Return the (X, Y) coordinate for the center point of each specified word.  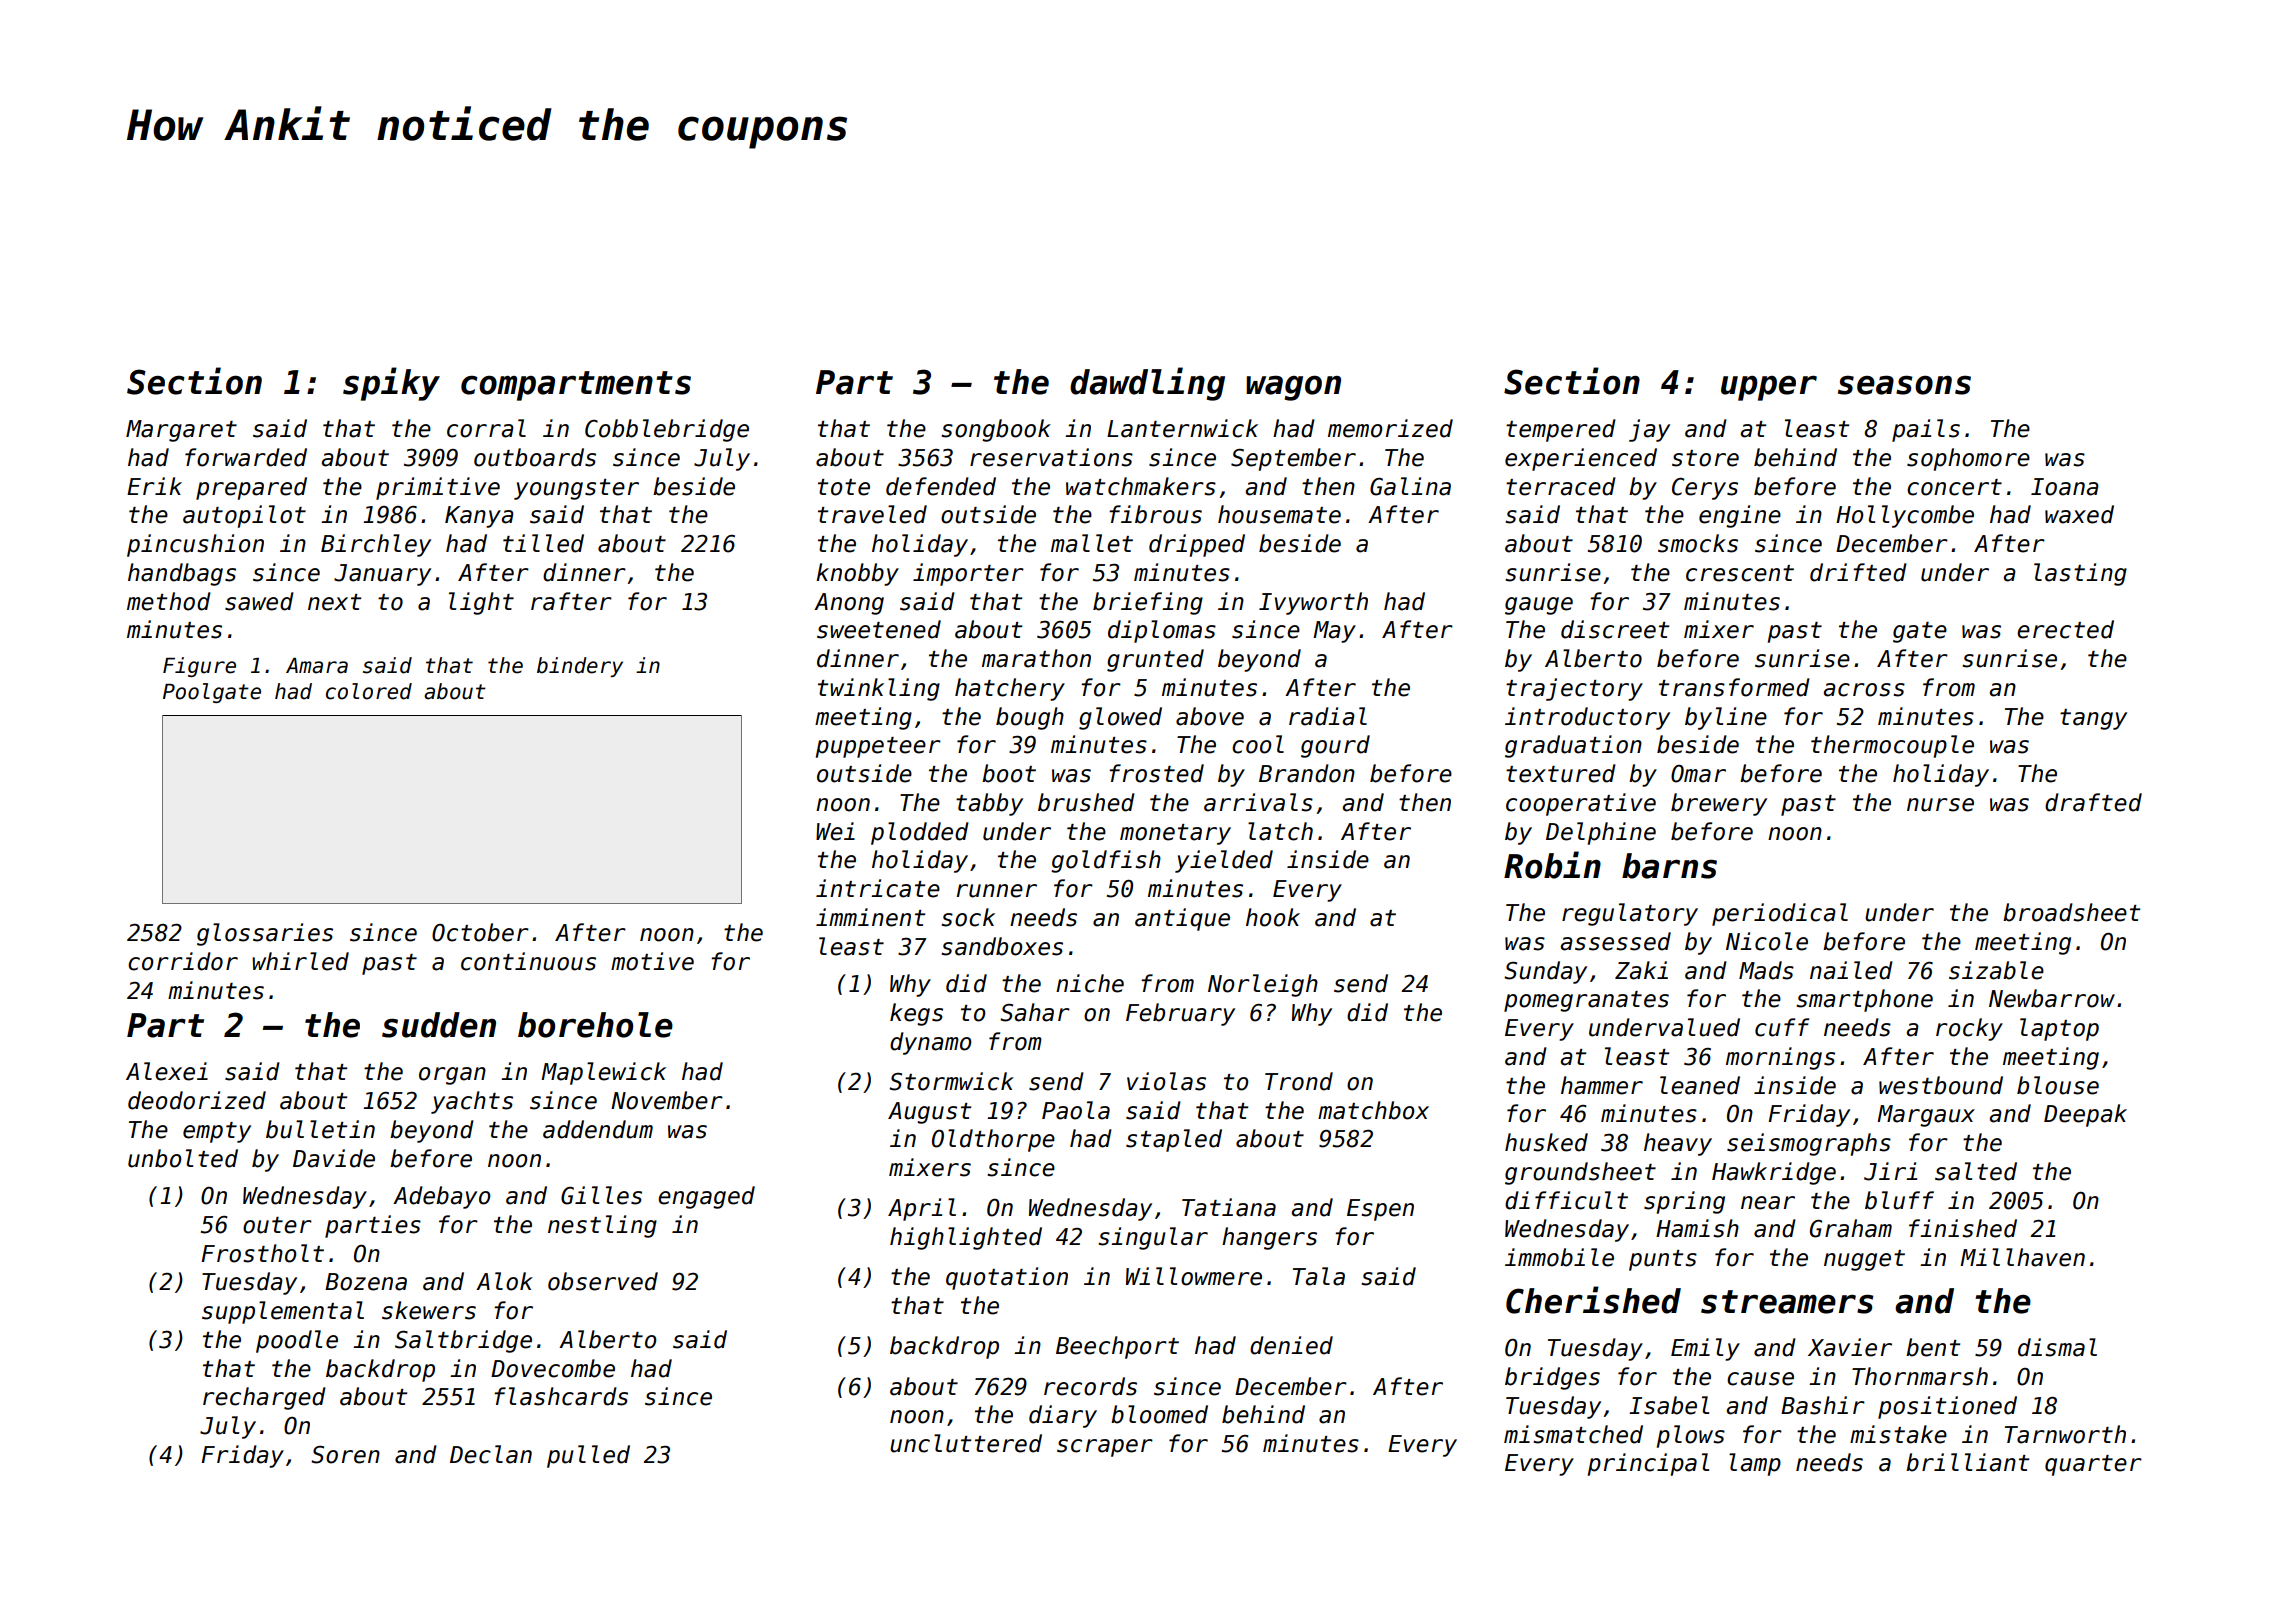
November (667, 1100)
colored (369, 691)
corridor (183, 961)
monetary (1175, 834)
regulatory (1630, 914)
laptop (2059, 1029)
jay (1649, 430)
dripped (1197, 545)
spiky (391, 384)
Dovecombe (553, 1368)
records (1090, 1386)
